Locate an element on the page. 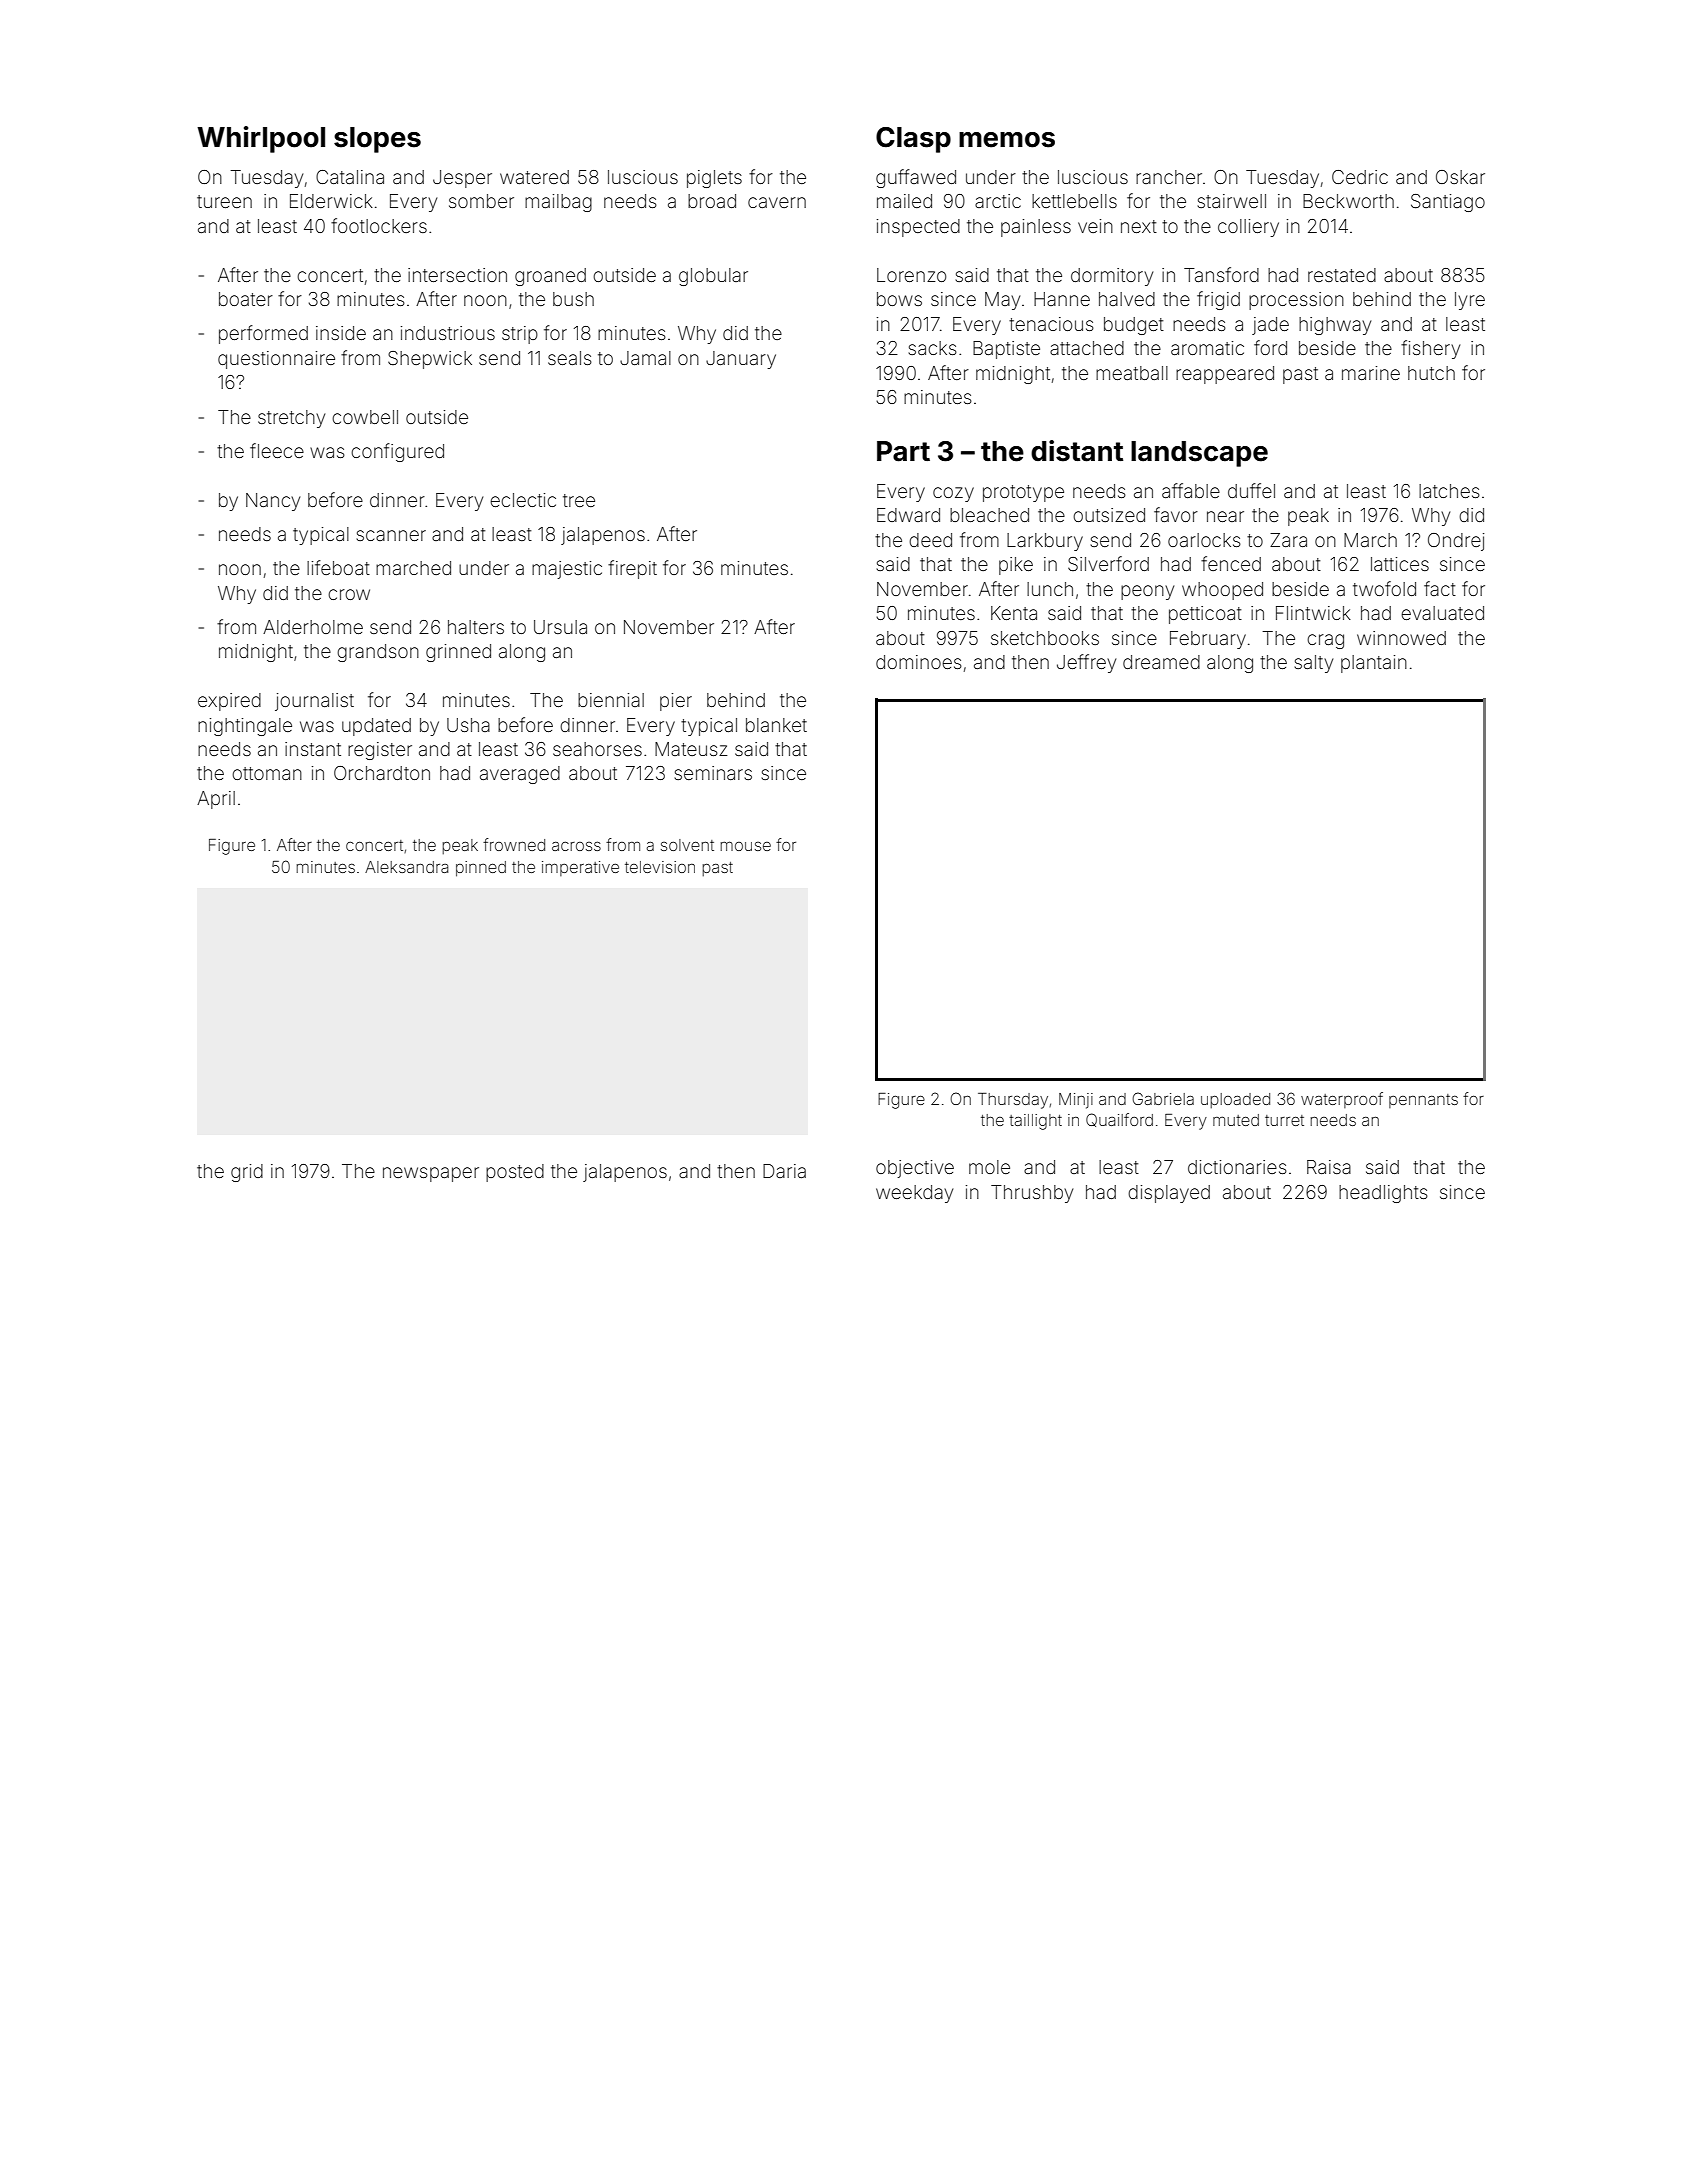 The height and width of the image is (2178, 1683). scanner is located at coordinates (391, 535).
